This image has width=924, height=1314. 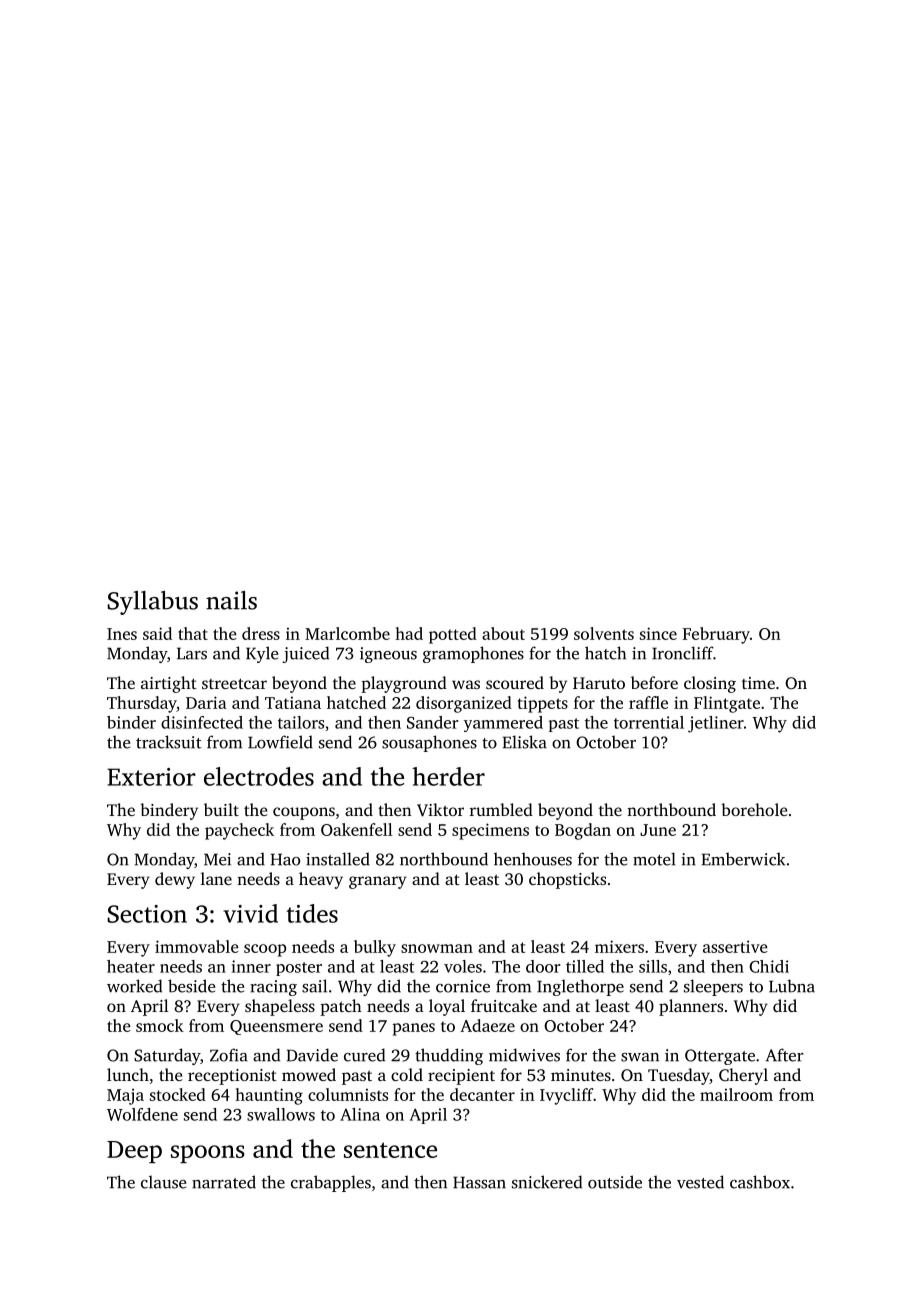 I want to click on snowman, so click(x=437, y=948).
